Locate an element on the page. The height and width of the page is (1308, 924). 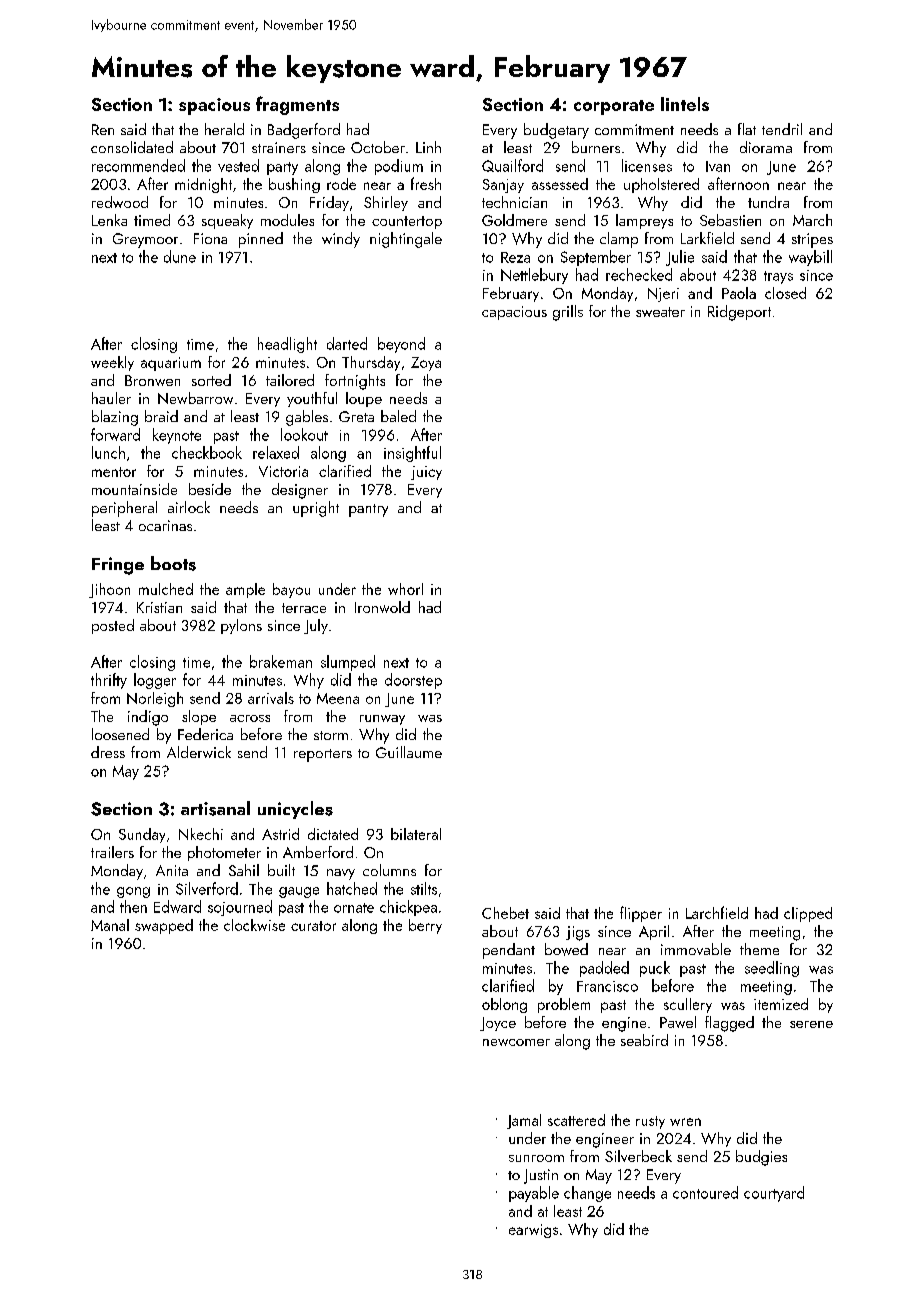
dress is located at coordinates (108, 752).
